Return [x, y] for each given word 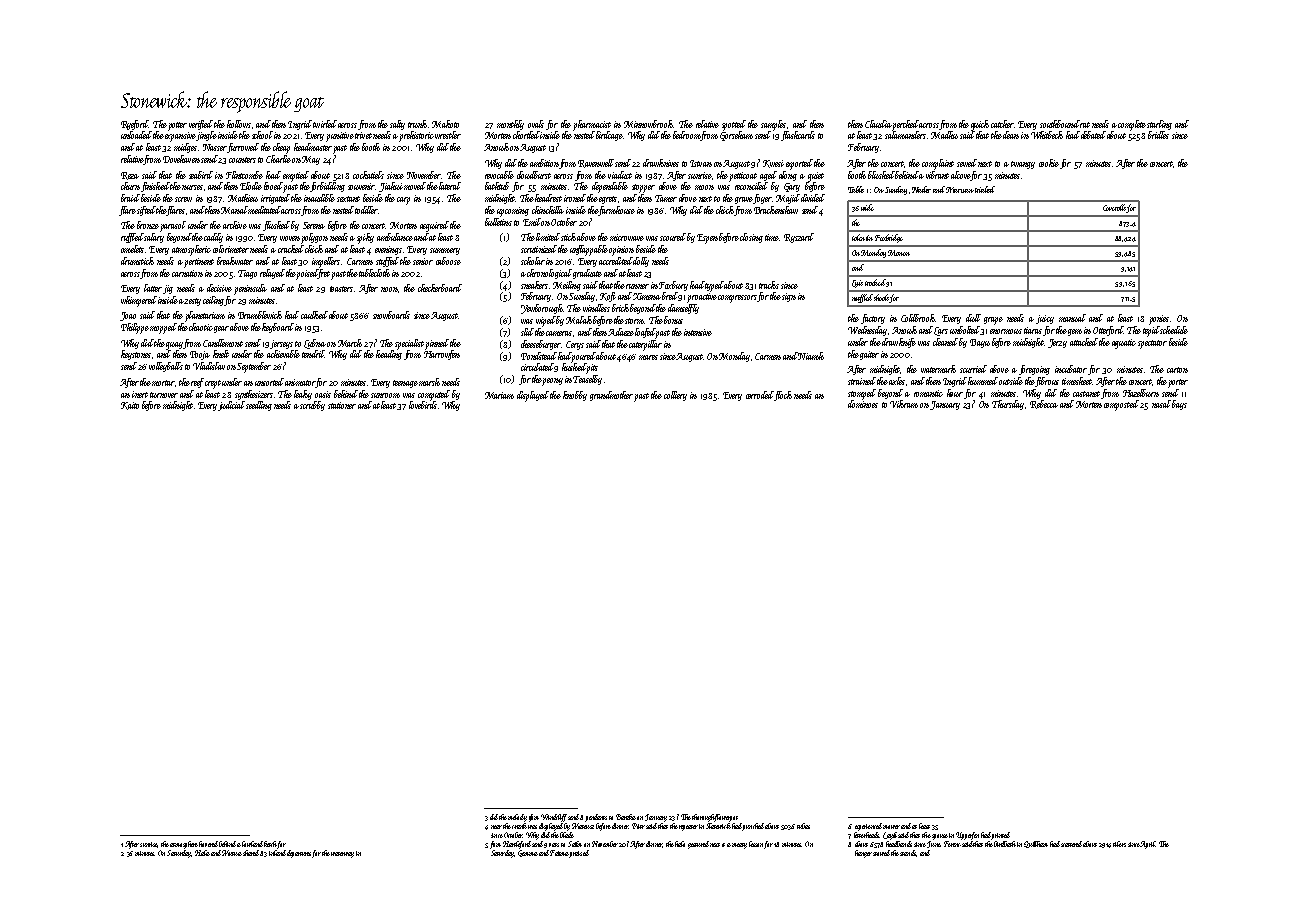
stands [908, 853]
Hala [202, 853]
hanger [863, 854]
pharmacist [592, 125]
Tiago [247, 274]
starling [1159, 125]
